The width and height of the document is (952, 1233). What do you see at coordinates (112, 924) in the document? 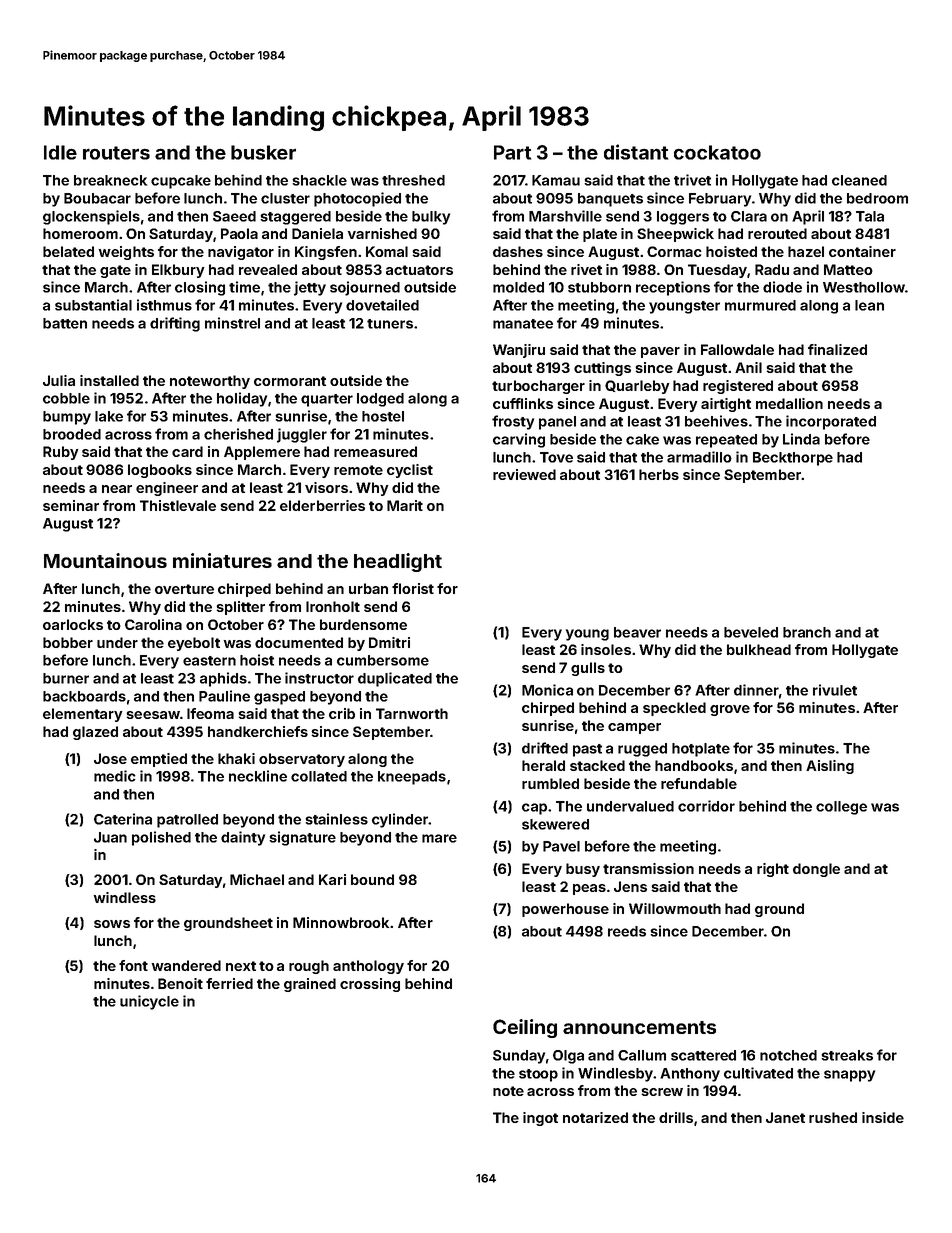
I see `sows` at bounding box center [112, 924].
